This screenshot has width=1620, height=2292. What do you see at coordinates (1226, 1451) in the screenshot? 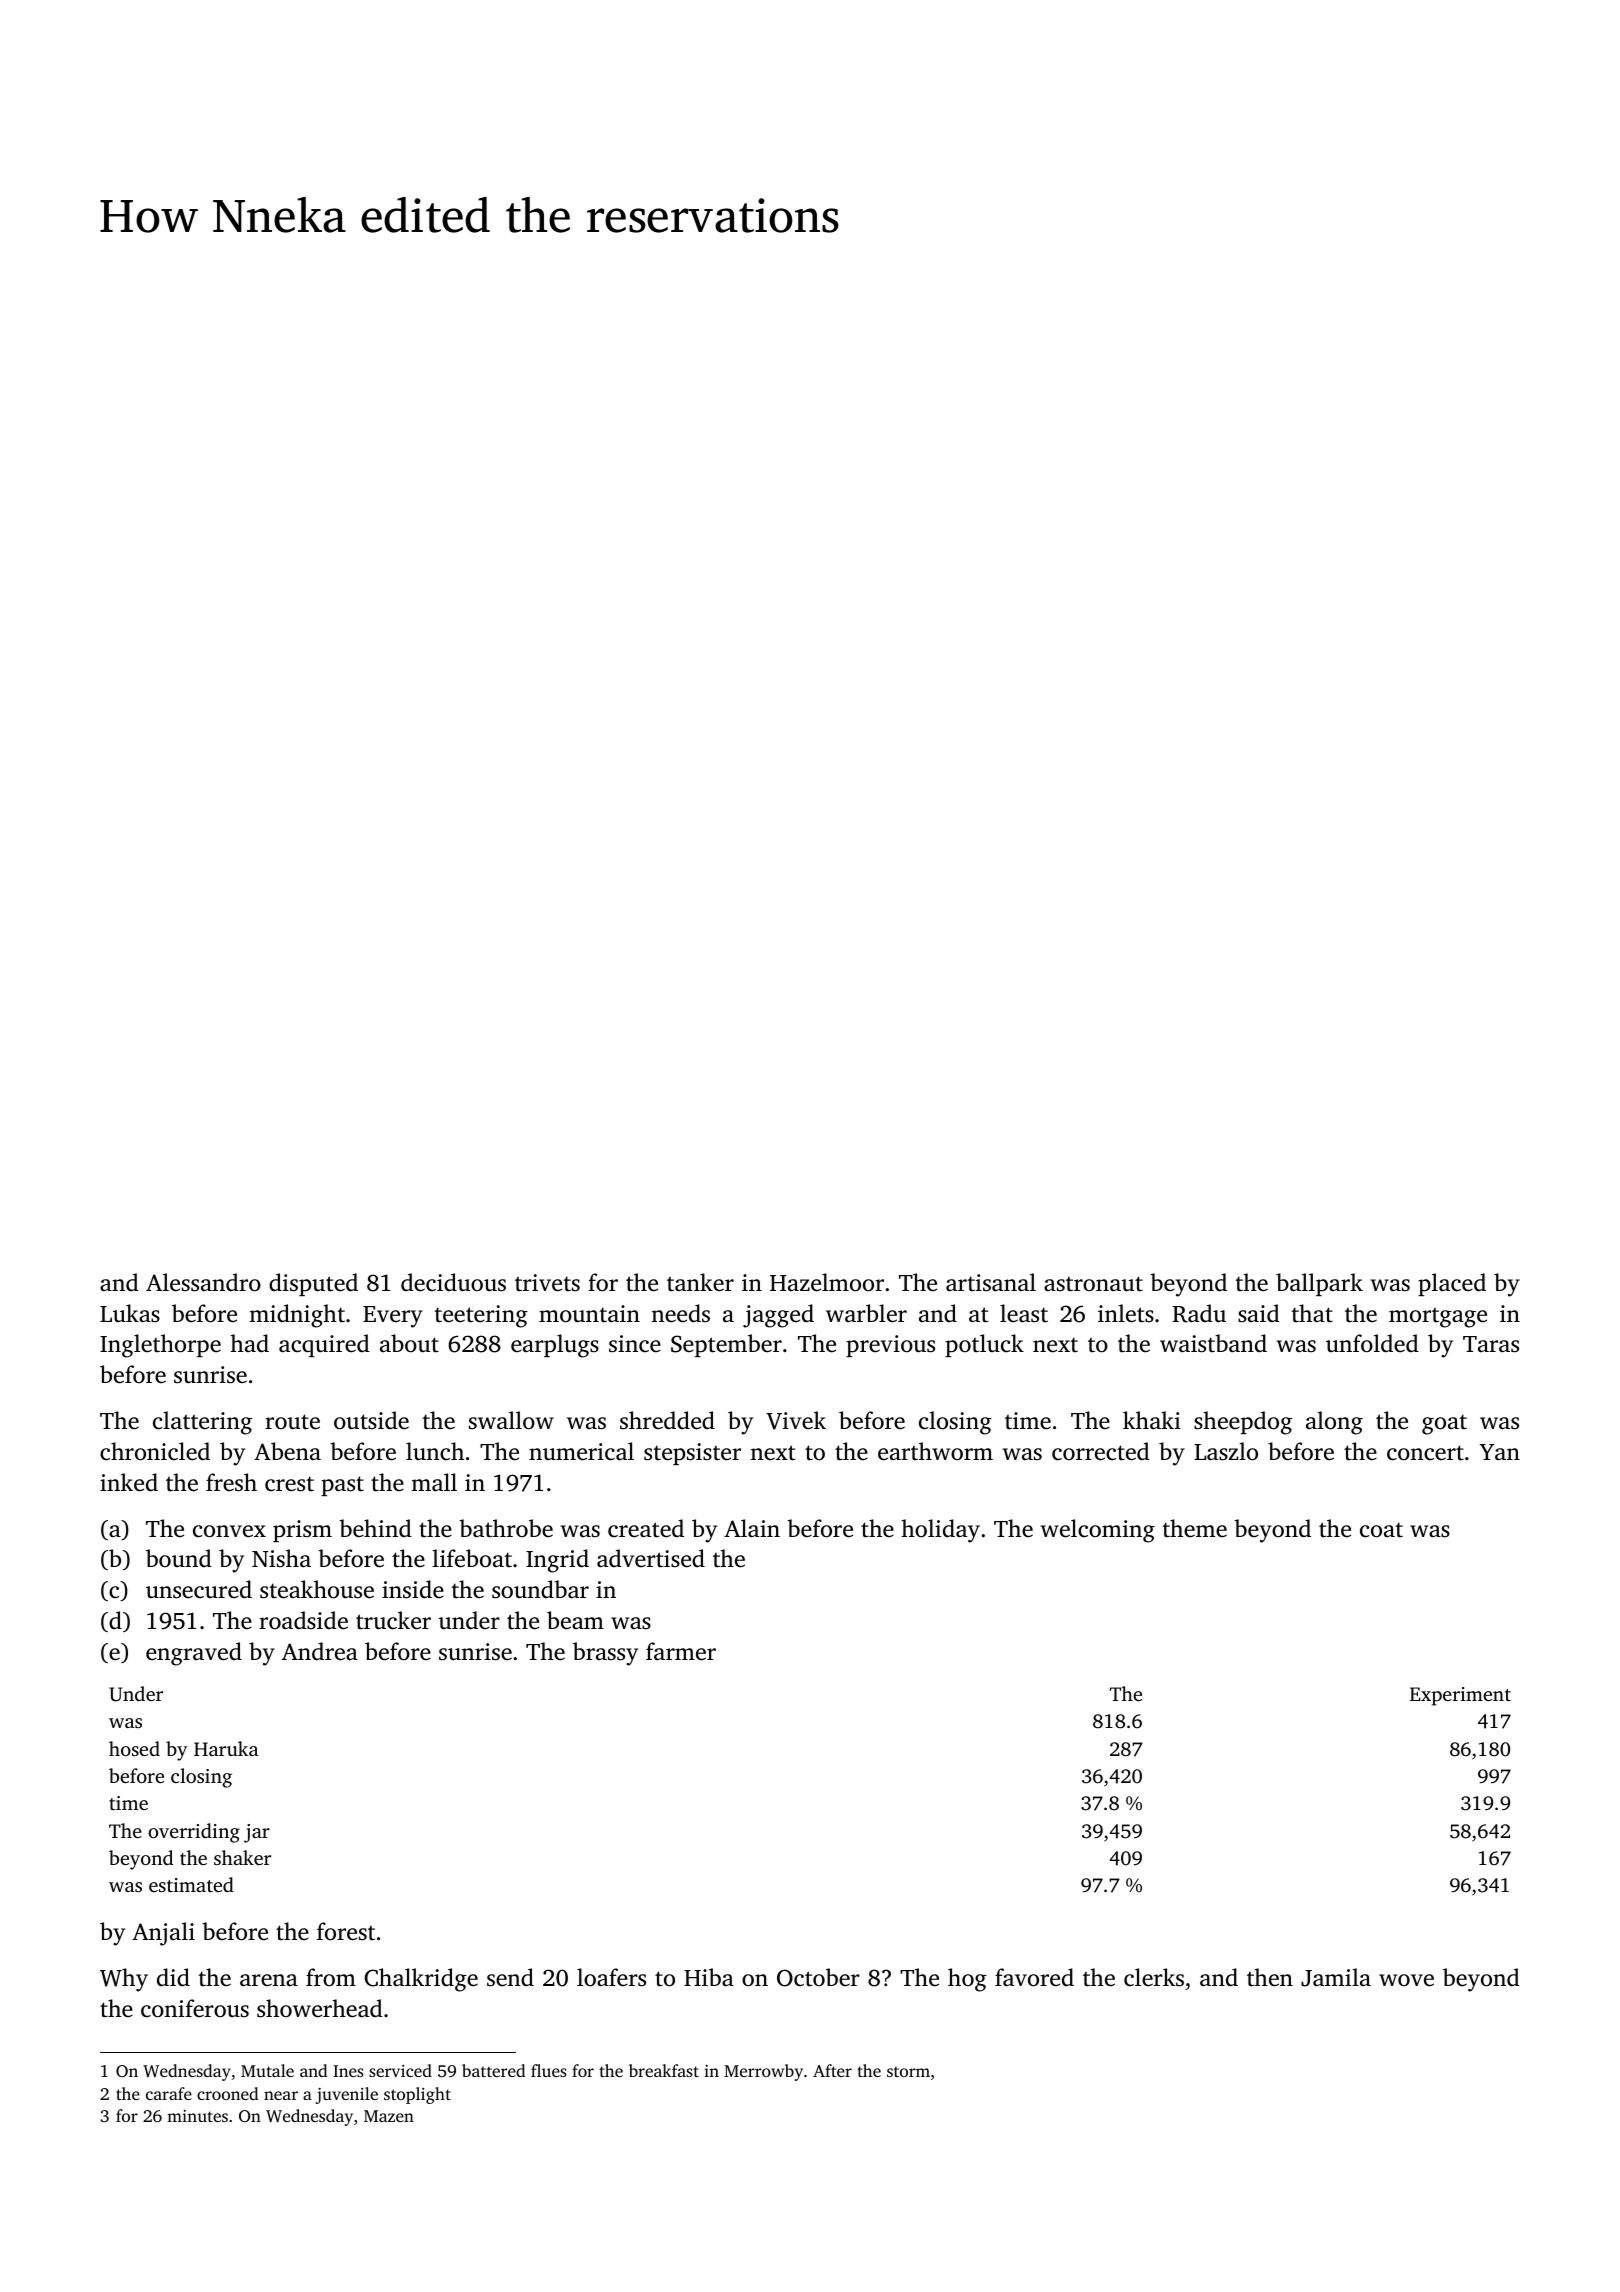
I see `Laszlo` at bounding box center [1226, 1451].
